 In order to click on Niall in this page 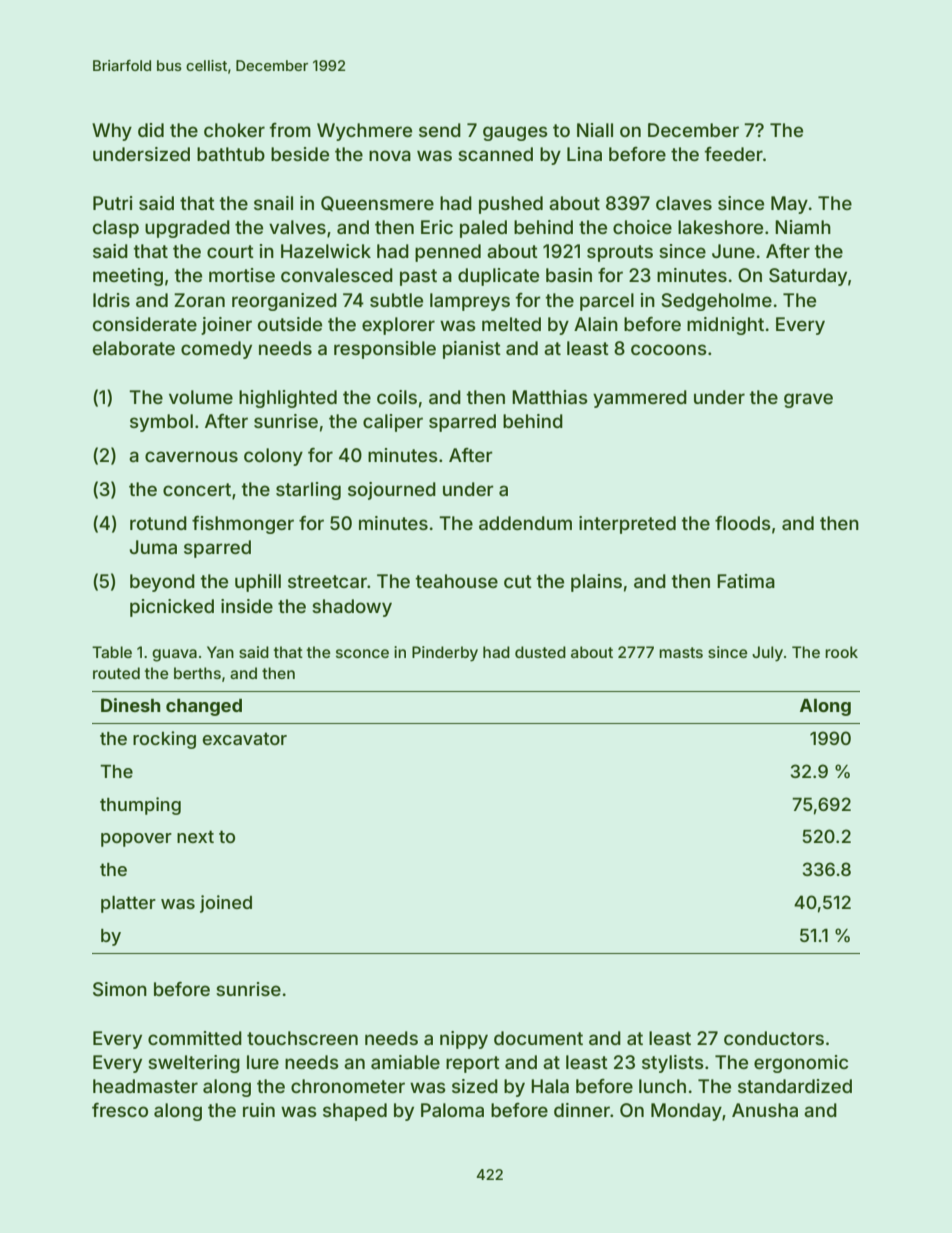, I will do `click(595, 130)`.
